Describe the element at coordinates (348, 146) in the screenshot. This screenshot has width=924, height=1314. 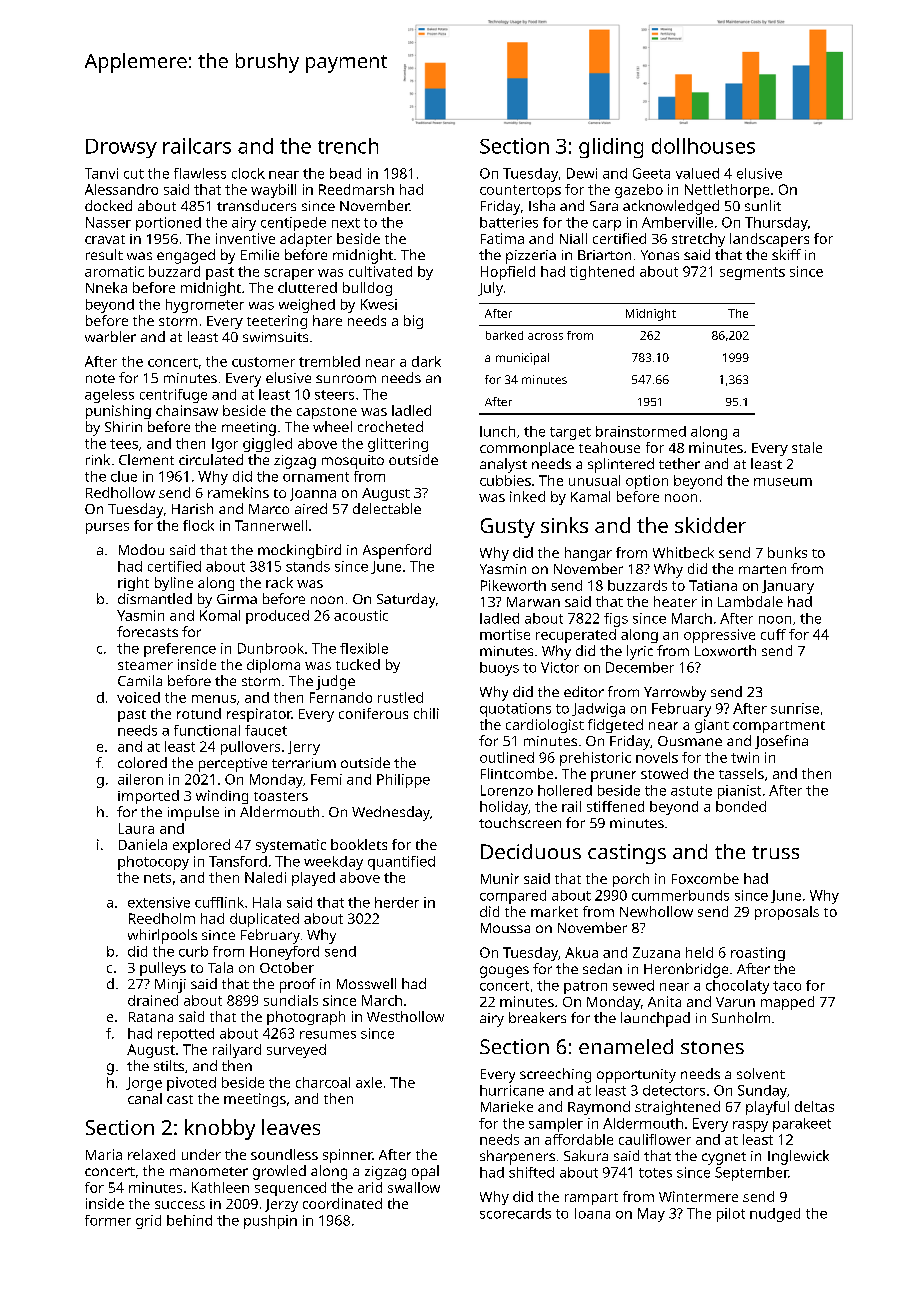
I see `trench` at that location.
